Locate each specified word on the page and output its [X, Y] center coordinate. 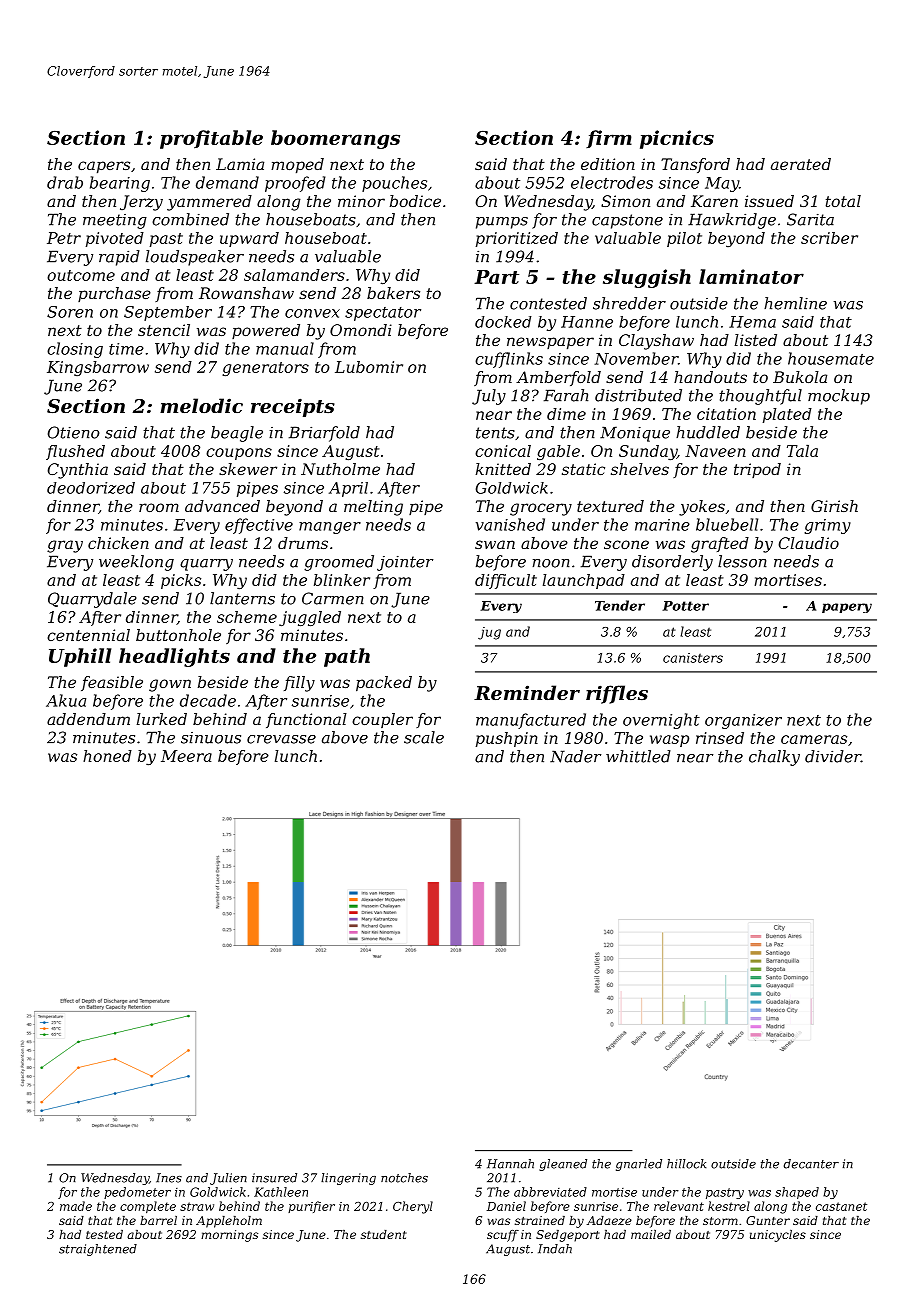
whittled [638, 756]
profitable [211, 139]
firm [609, 139]
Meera [186, 756]
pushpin [507, 739]
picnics [677, 139]
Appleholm [229, 1222]
